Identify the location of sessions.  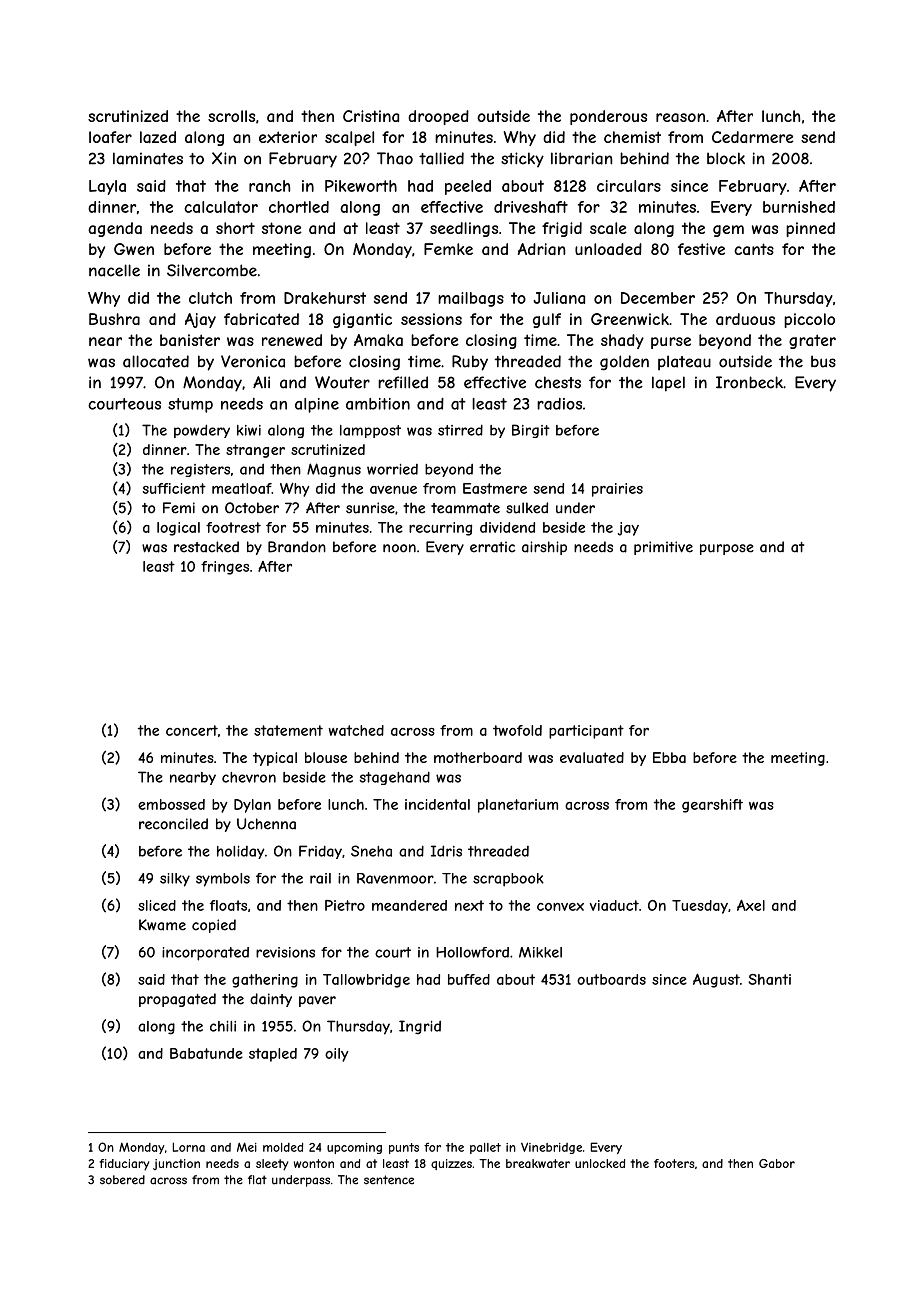
(431, 319).
